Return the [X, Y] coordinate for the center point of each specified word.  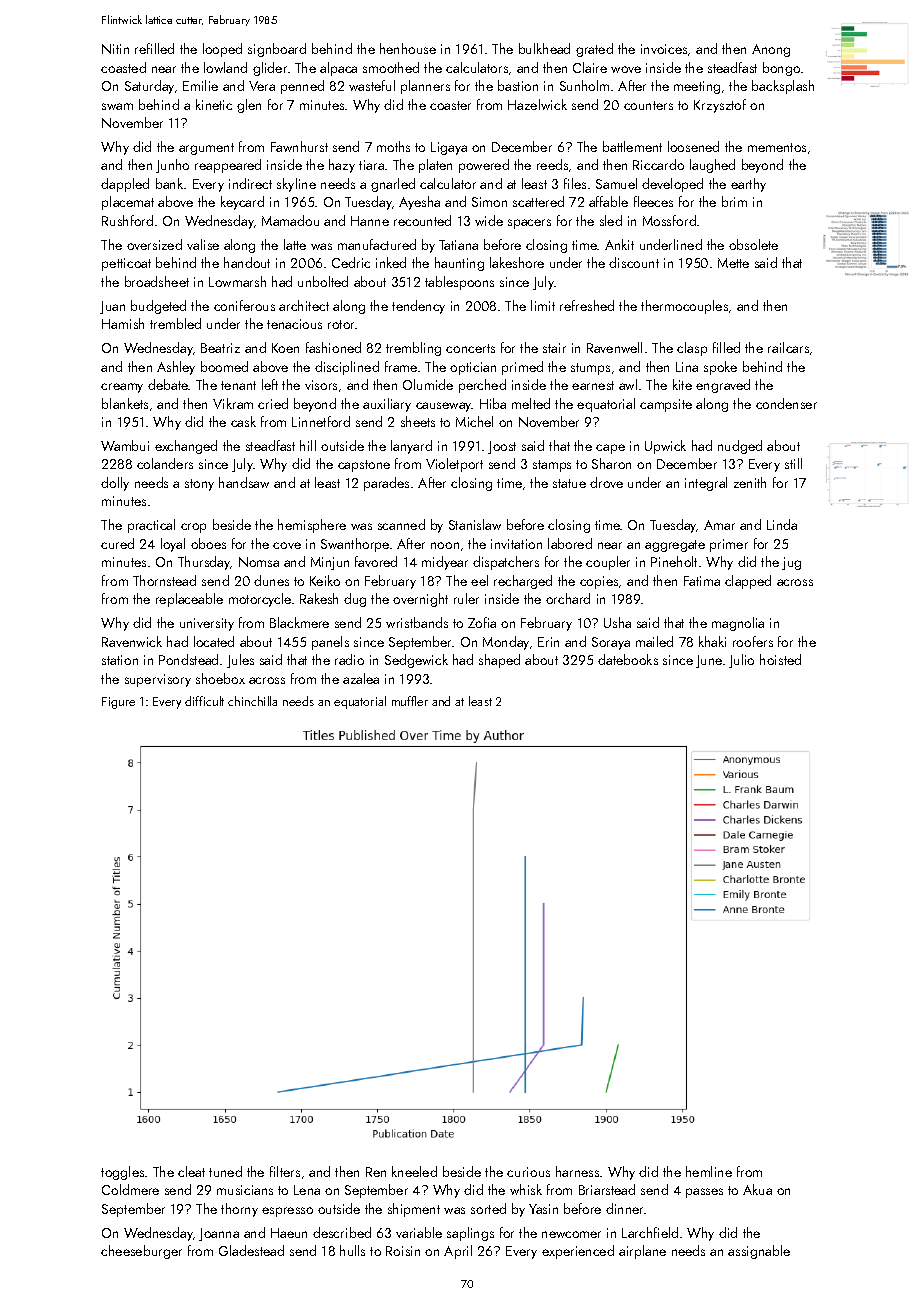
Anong [771, 50]
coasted [123, 67]
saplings [470, 1234]
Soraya [611, 643]
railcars [788, 347]
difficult [204, 701]
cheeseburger [141, 1252]
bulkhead [544, 48]
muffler [410, 701]
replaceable [189, 600]
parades [386, 484]
